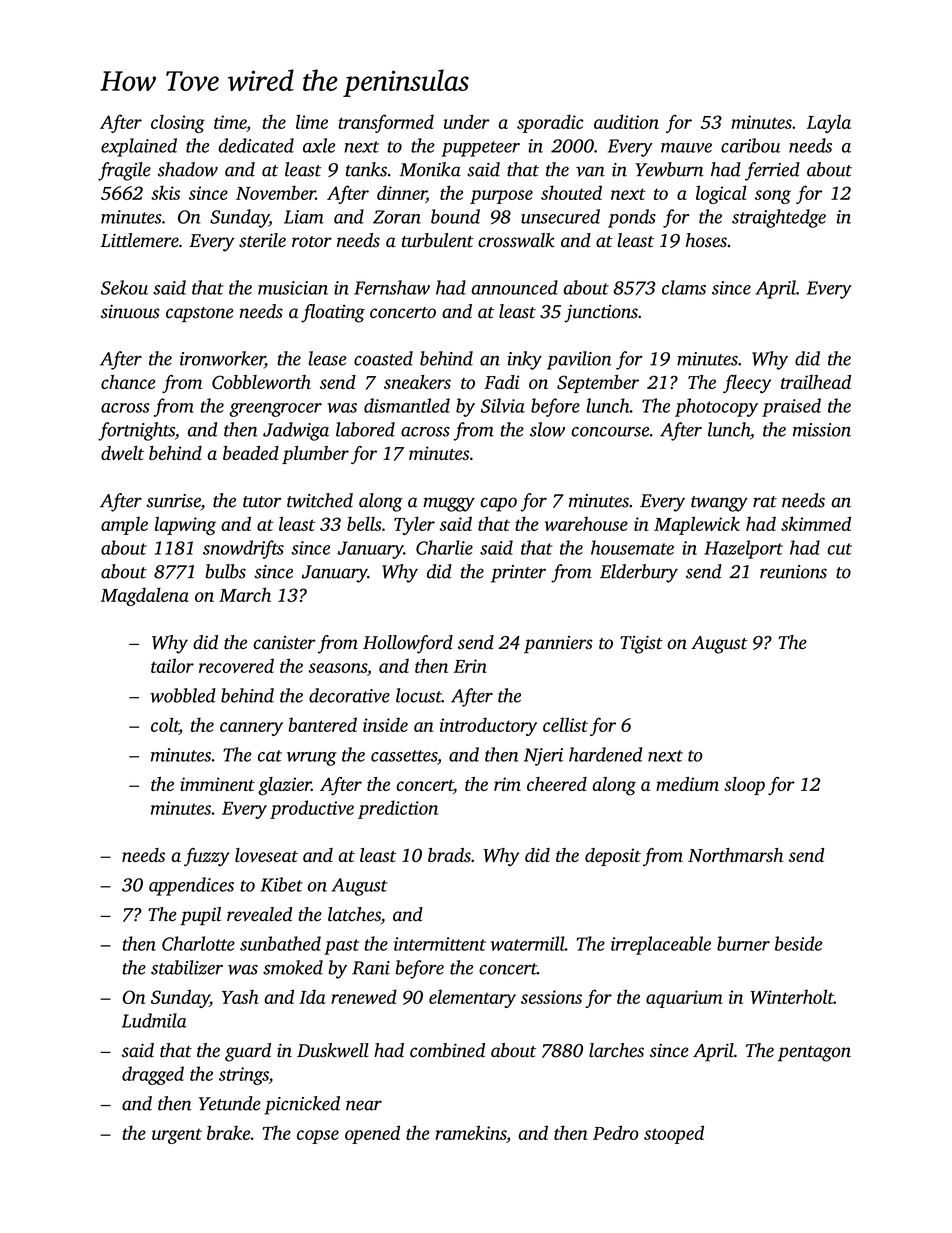  What do you see at coordinates (598, 384) in the image?
I see `September` at bounding box center [598, 384].
